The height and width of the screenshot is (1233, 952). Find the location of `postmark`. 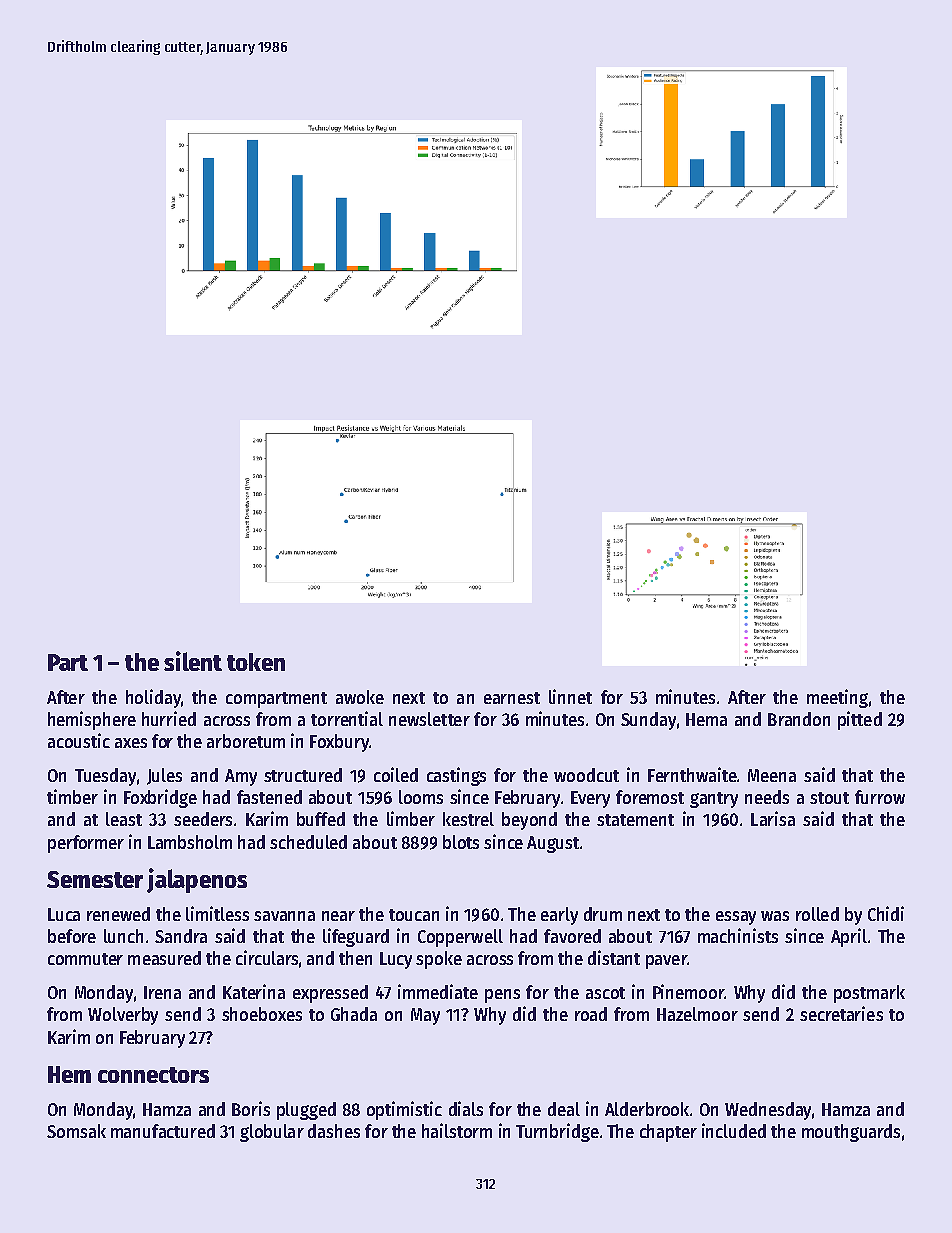

postmark is located at coordinates (869, 994).
